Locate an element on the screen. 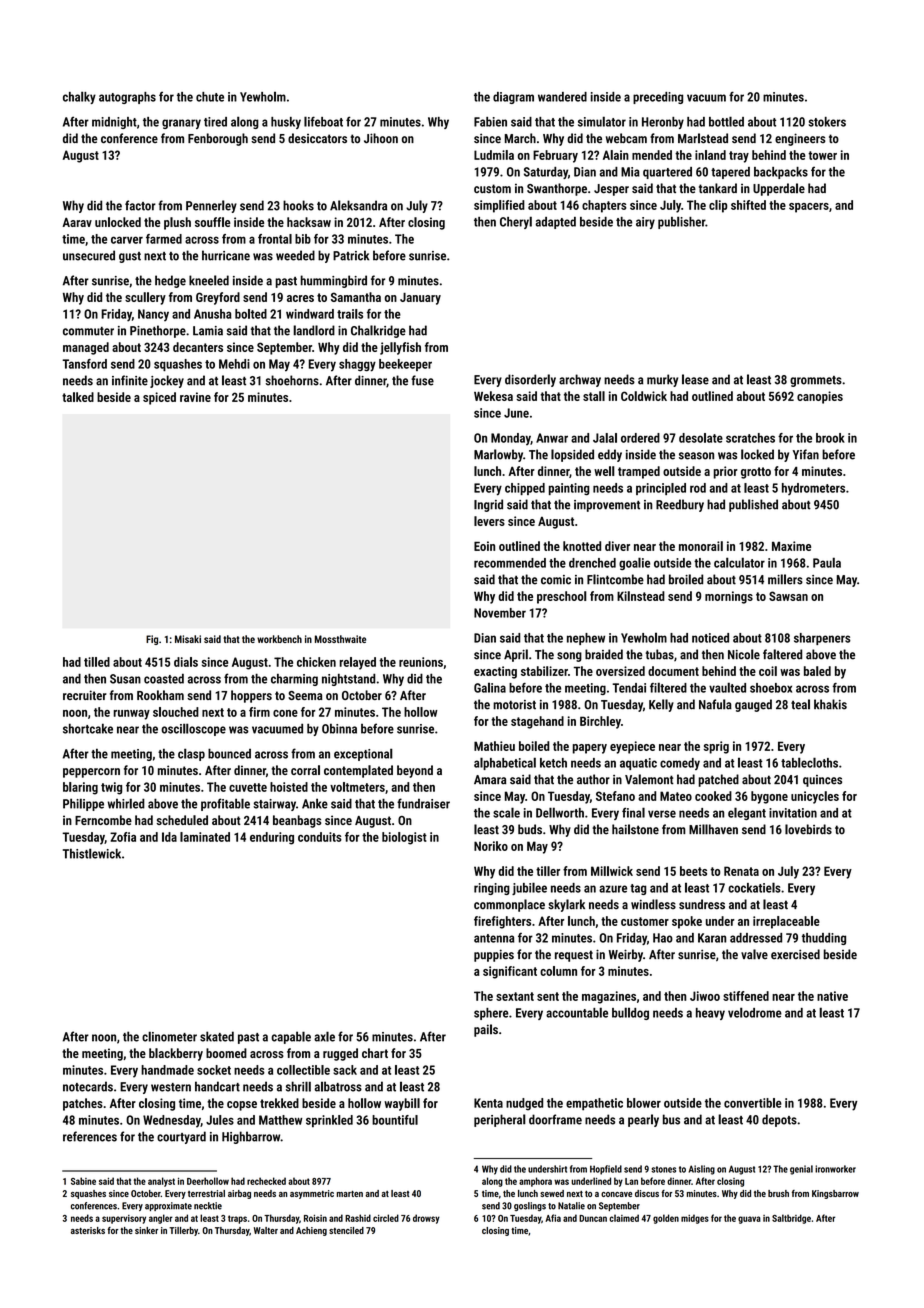 The height and width of the screenshot is (1308, 924). archway is located at coordinates (580, 380).
